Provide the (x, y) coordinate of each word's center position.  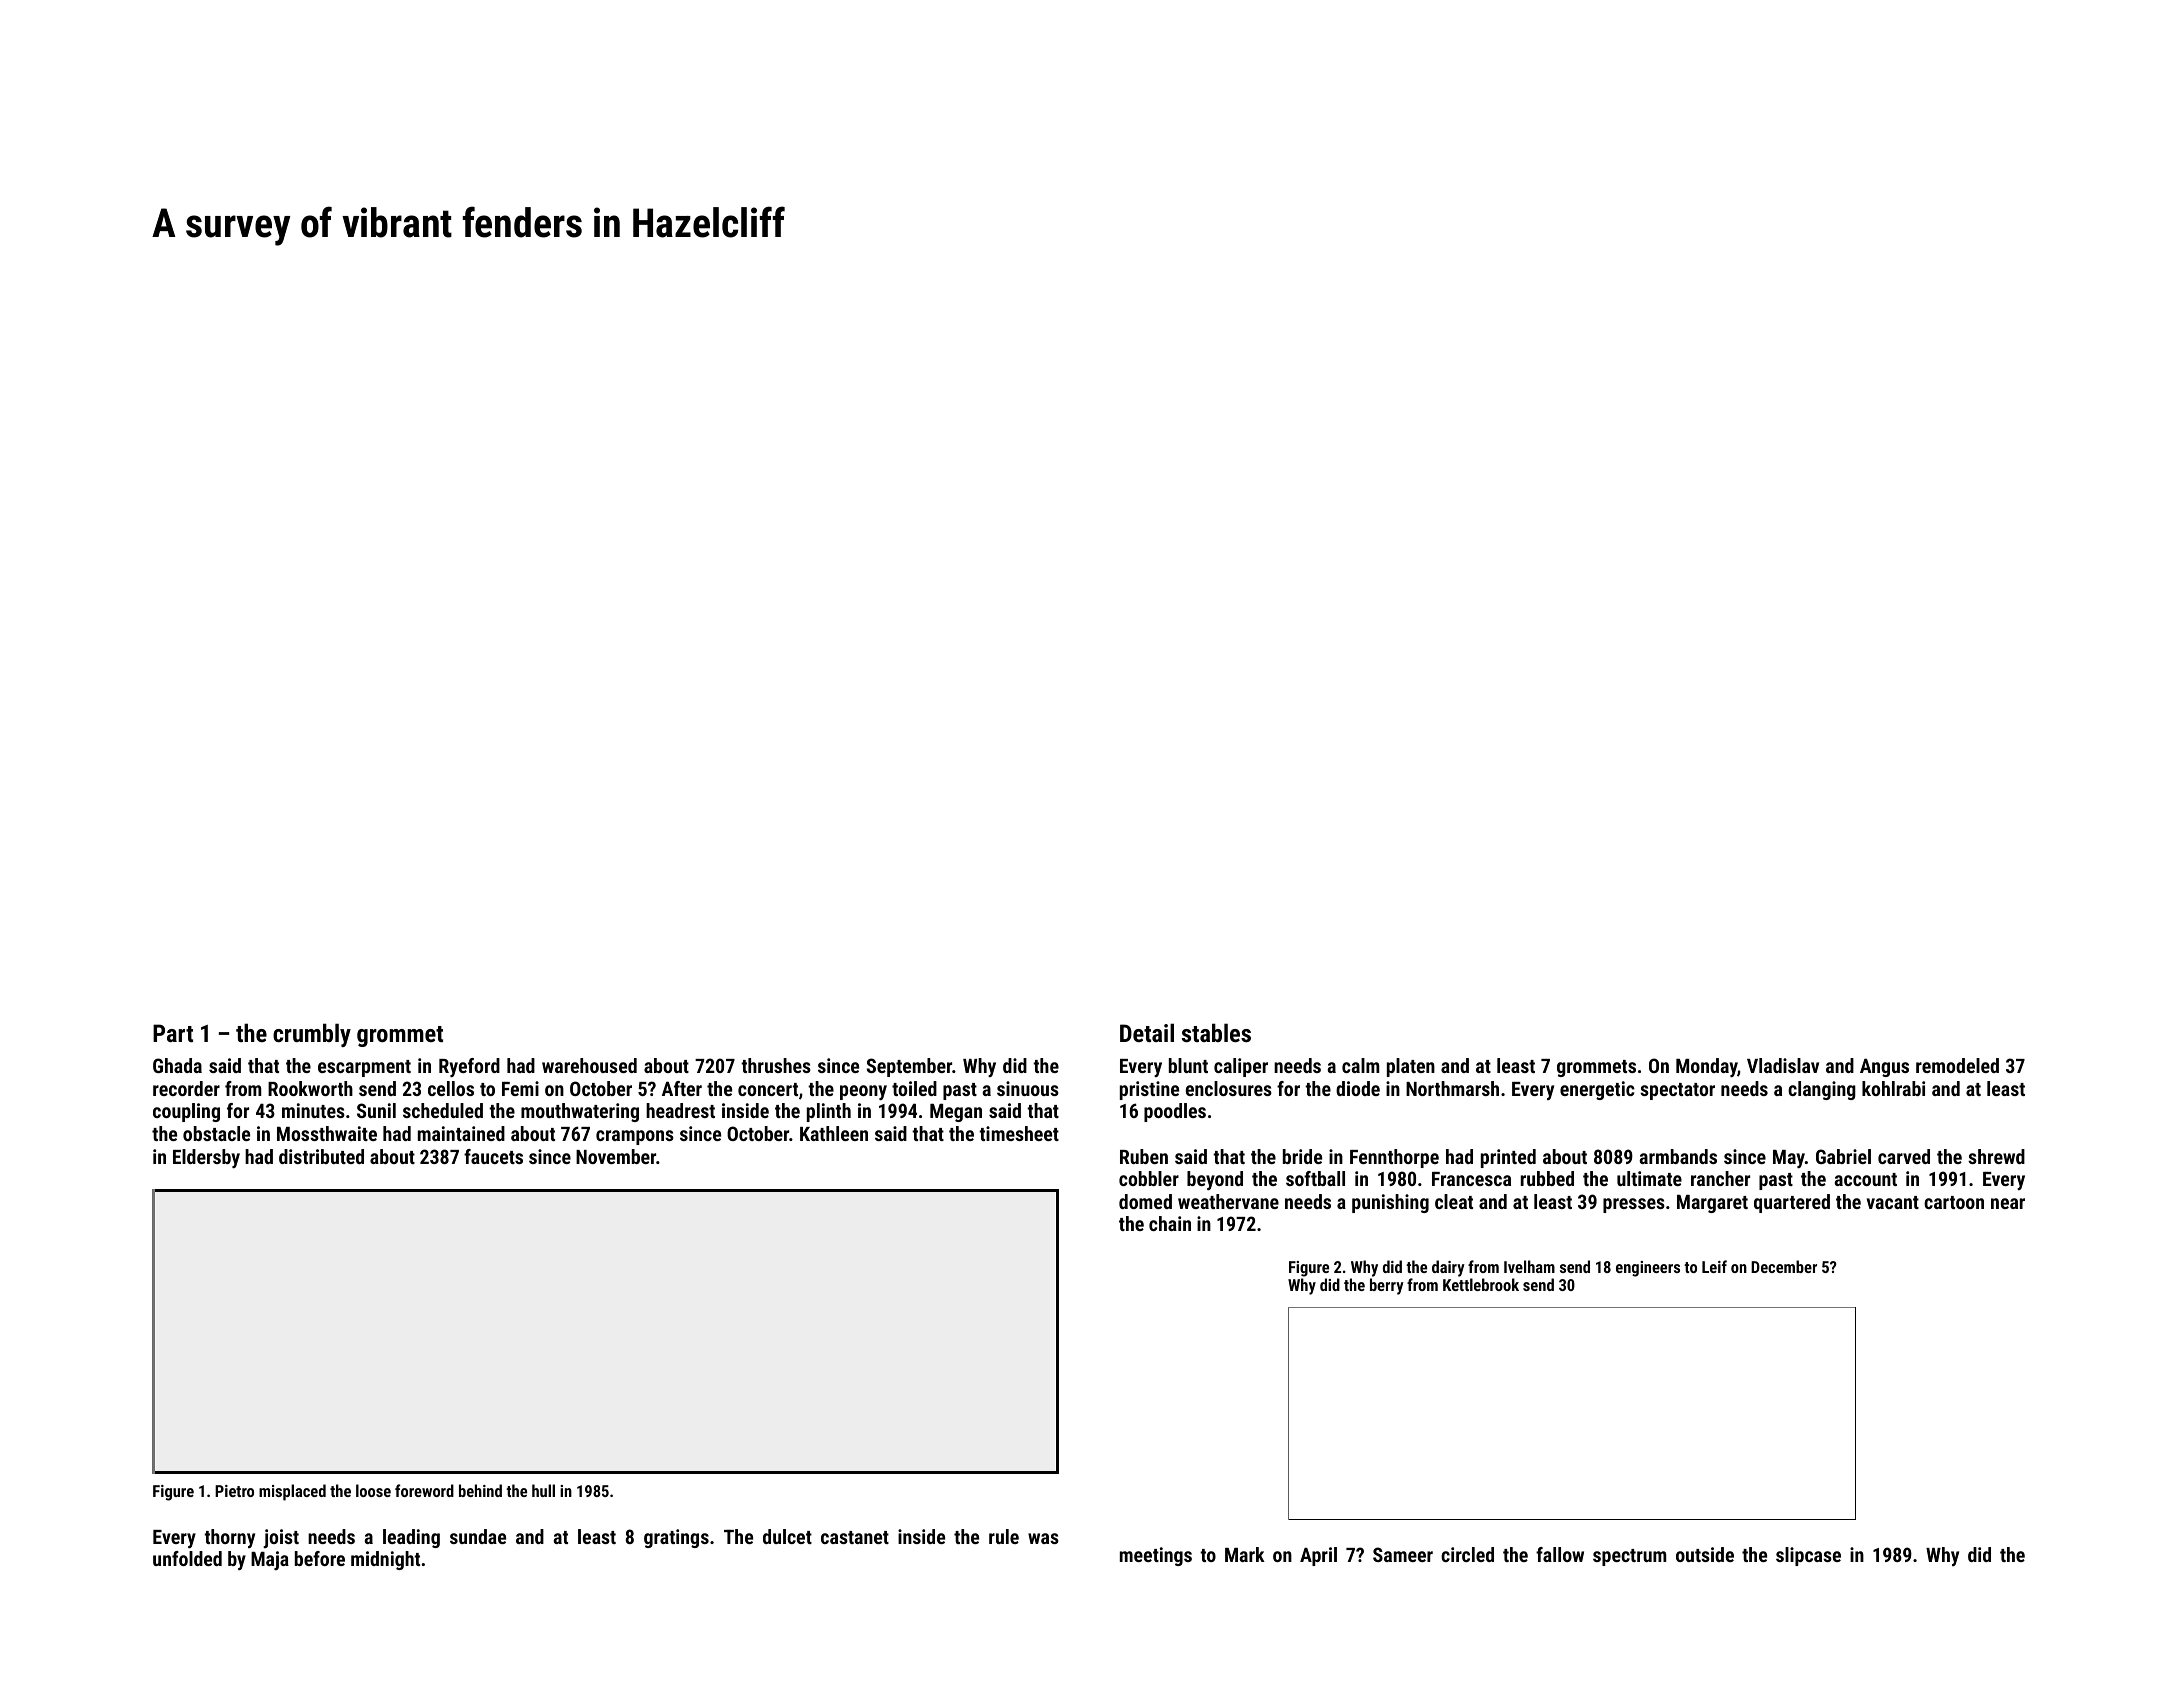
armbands (1678, 1156)
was (1043, 1538)
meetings (1156, 1556)
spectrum (1630, 1557)
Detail (1147, 1032)
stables (1216, 1032)
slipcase (1808, 1556)
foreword (424, 1490)
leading (411, 1538)
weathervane (1228, 1201)
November (616, 1156)
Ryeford (469, 1067)
